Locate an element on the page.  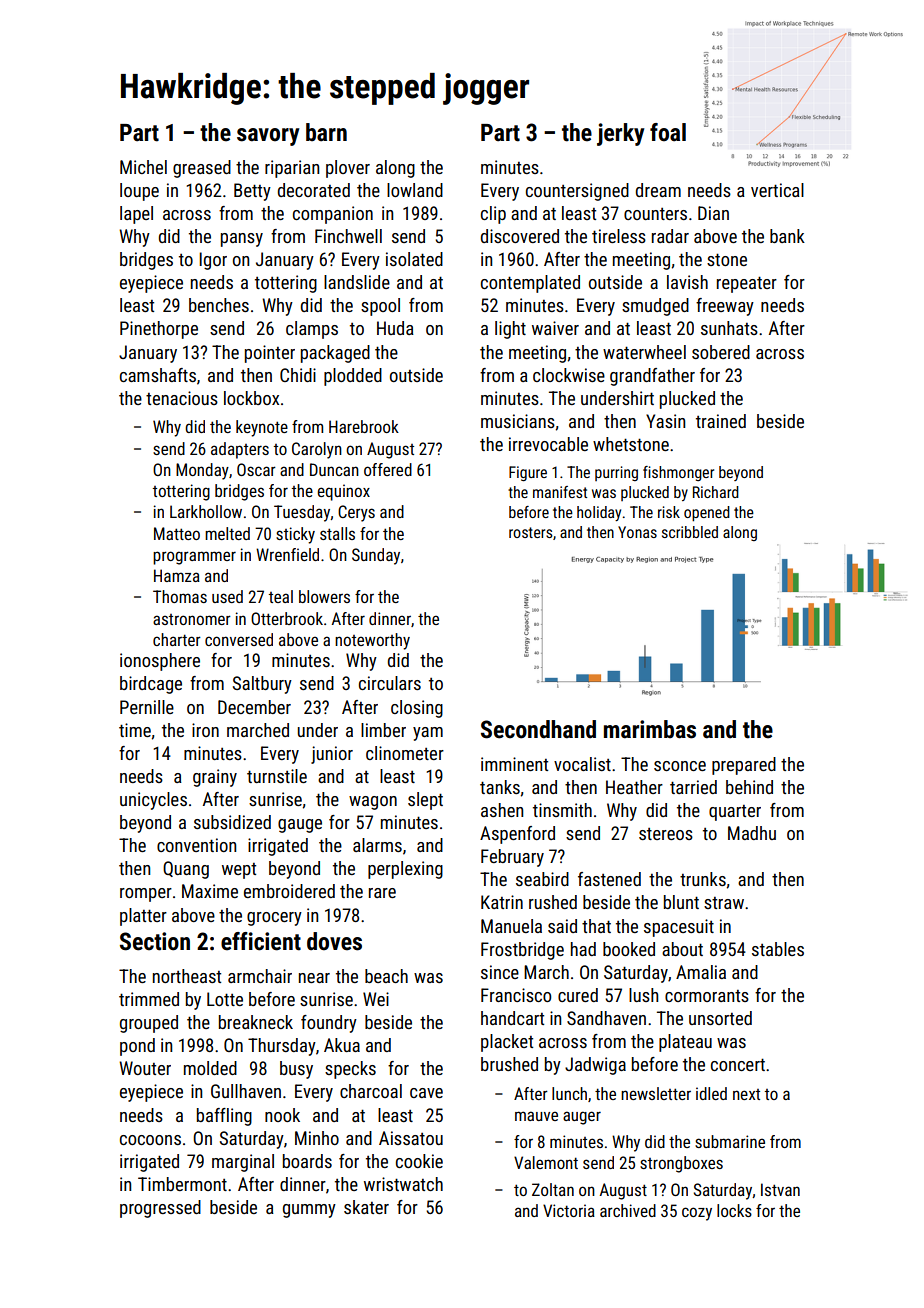
marginal is located at coordinates (243, 1163).
